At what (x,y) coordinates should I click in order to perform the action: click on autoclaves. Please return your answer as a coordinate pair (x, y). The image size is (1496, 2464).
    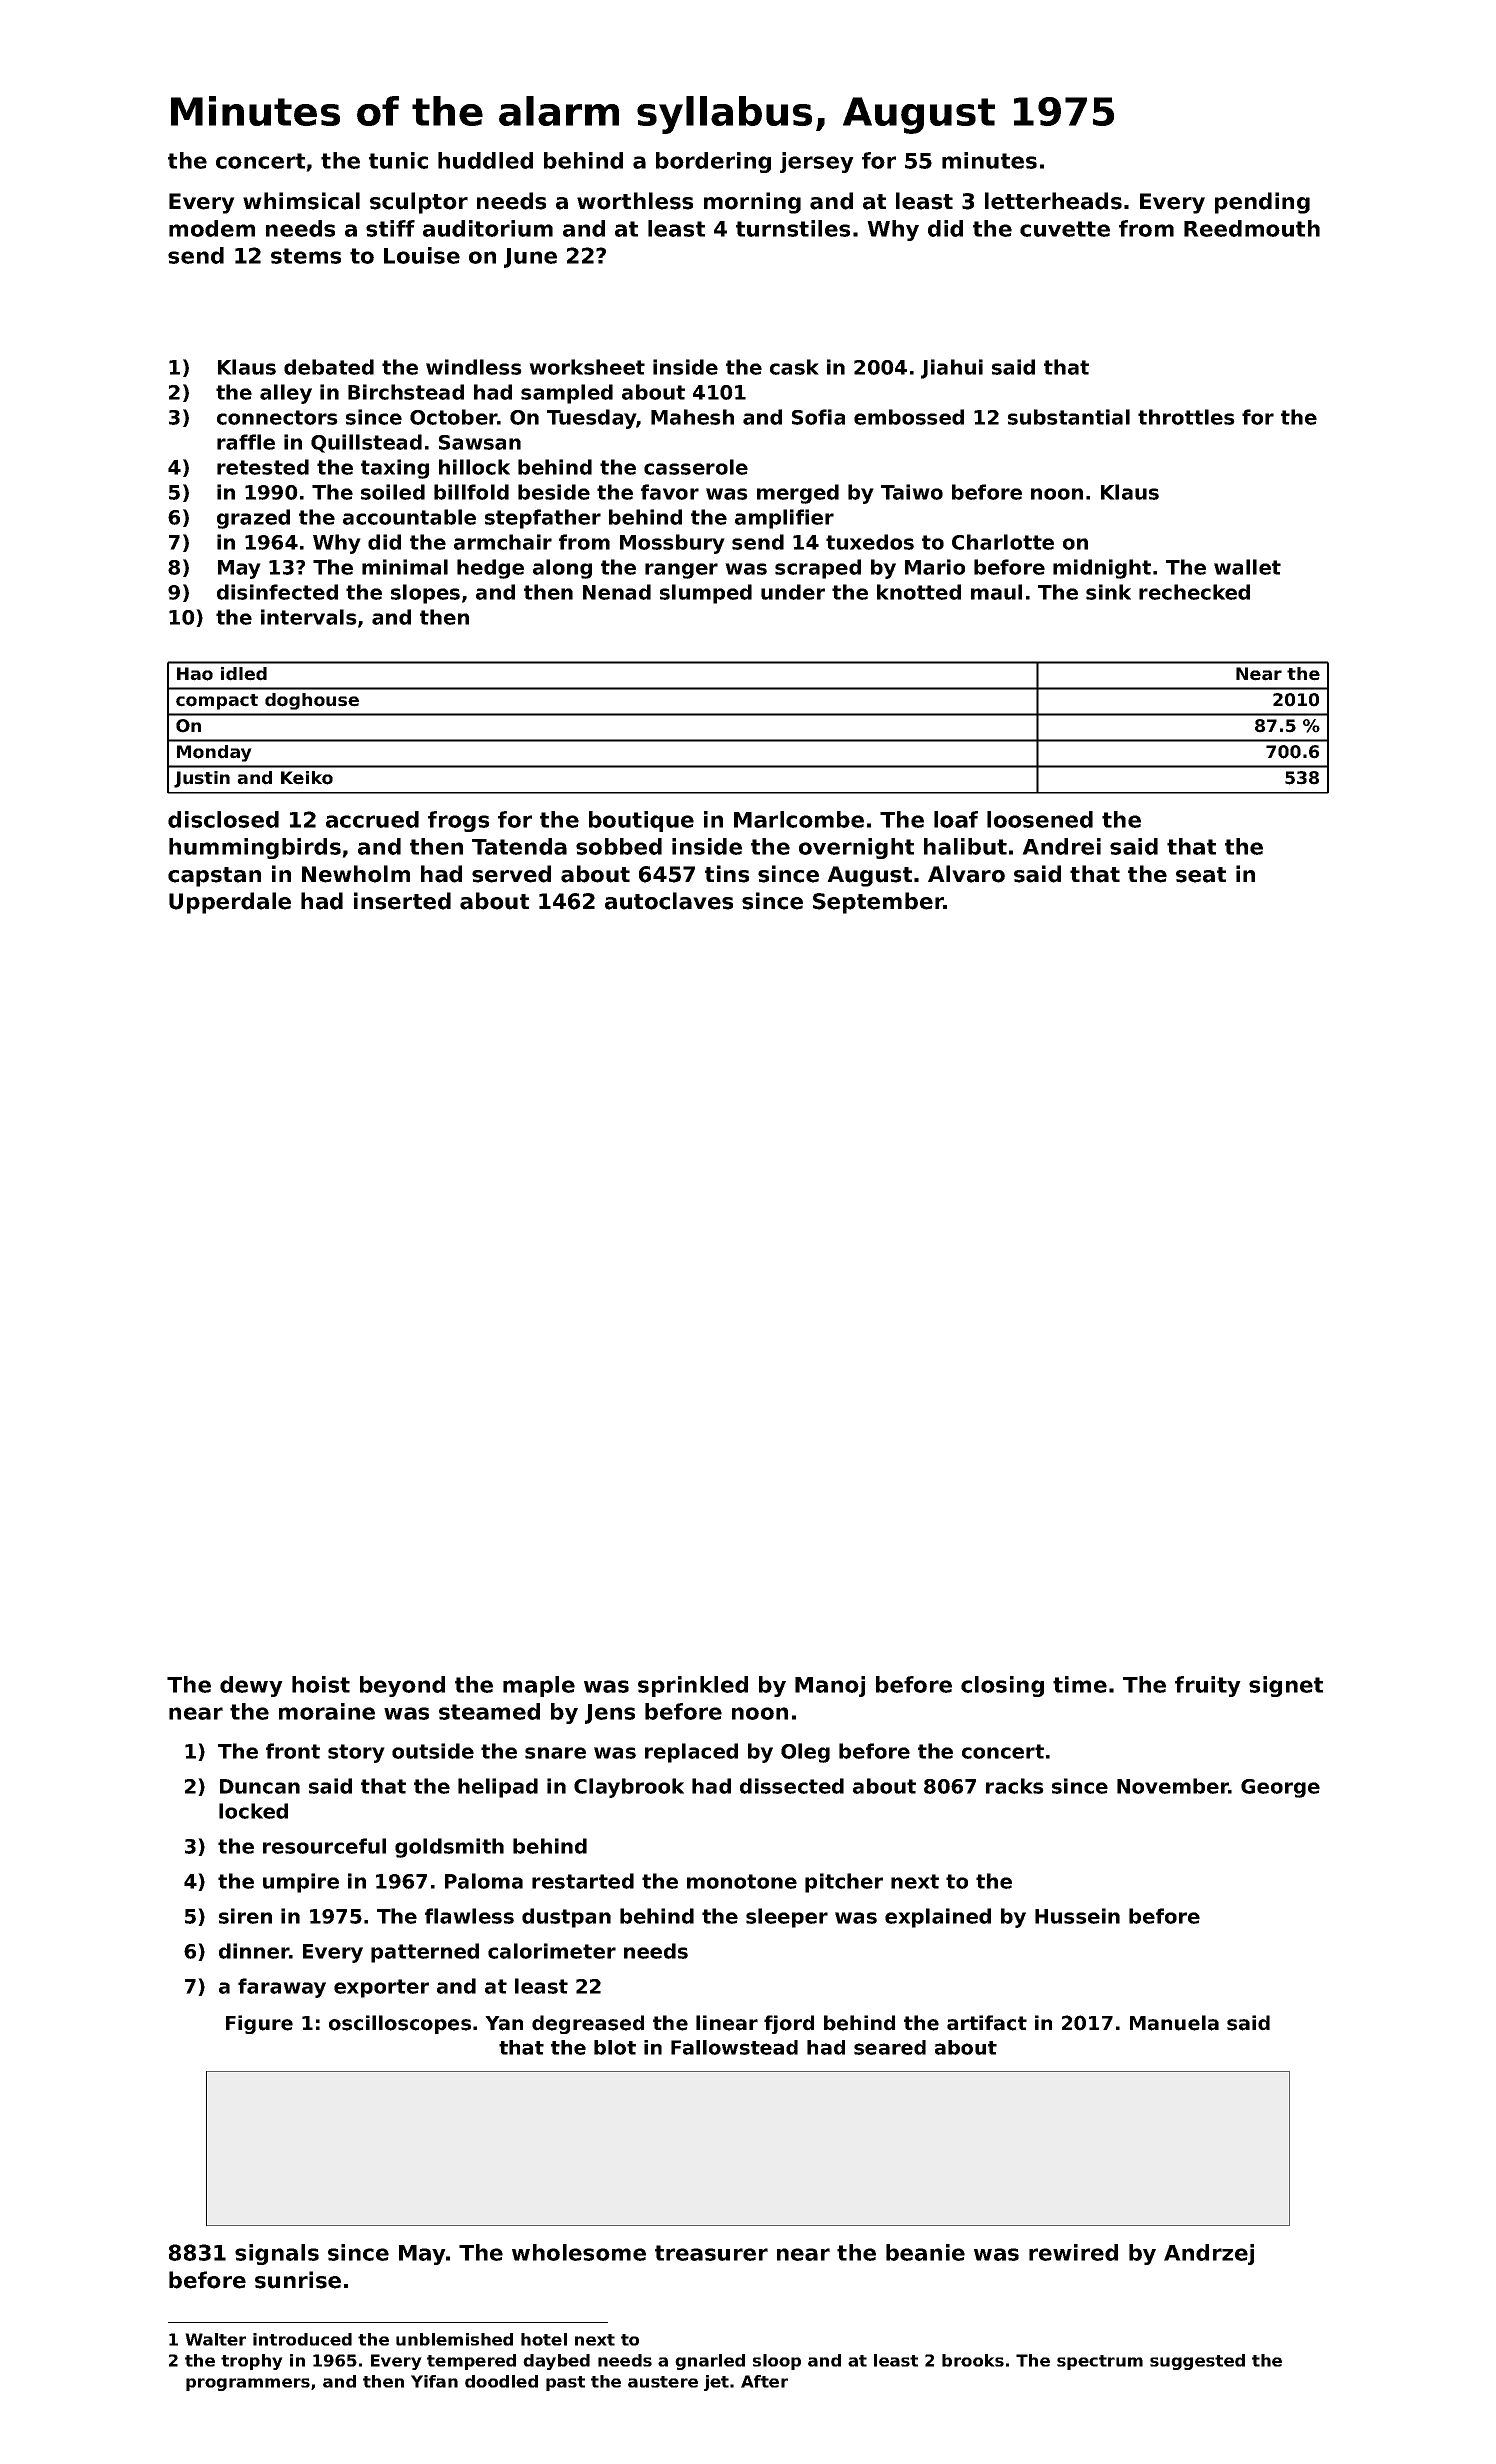
    Looking at the image, I should click on (669, 901).
